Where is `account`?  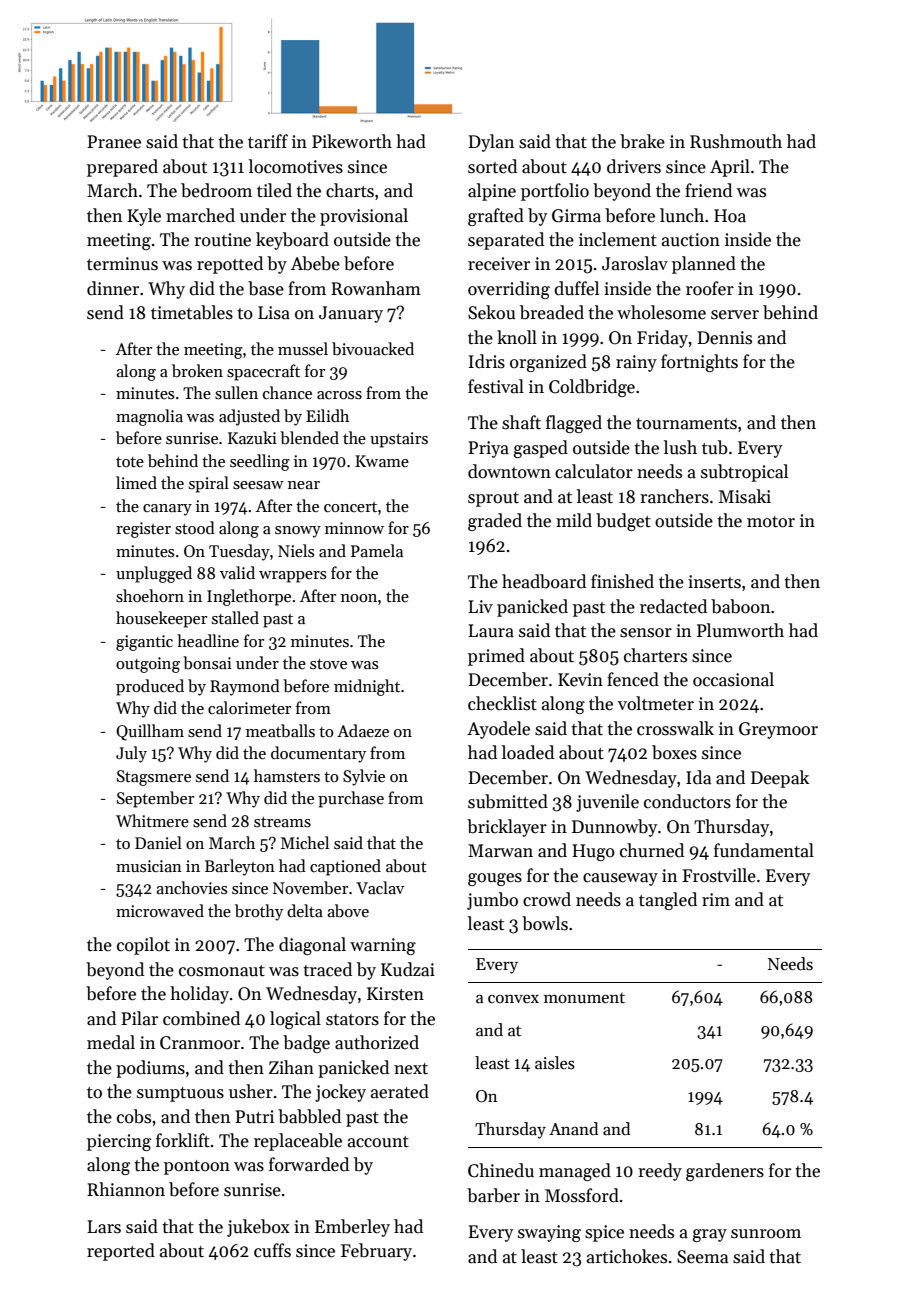
account is located at coordinates (378, 1142).
